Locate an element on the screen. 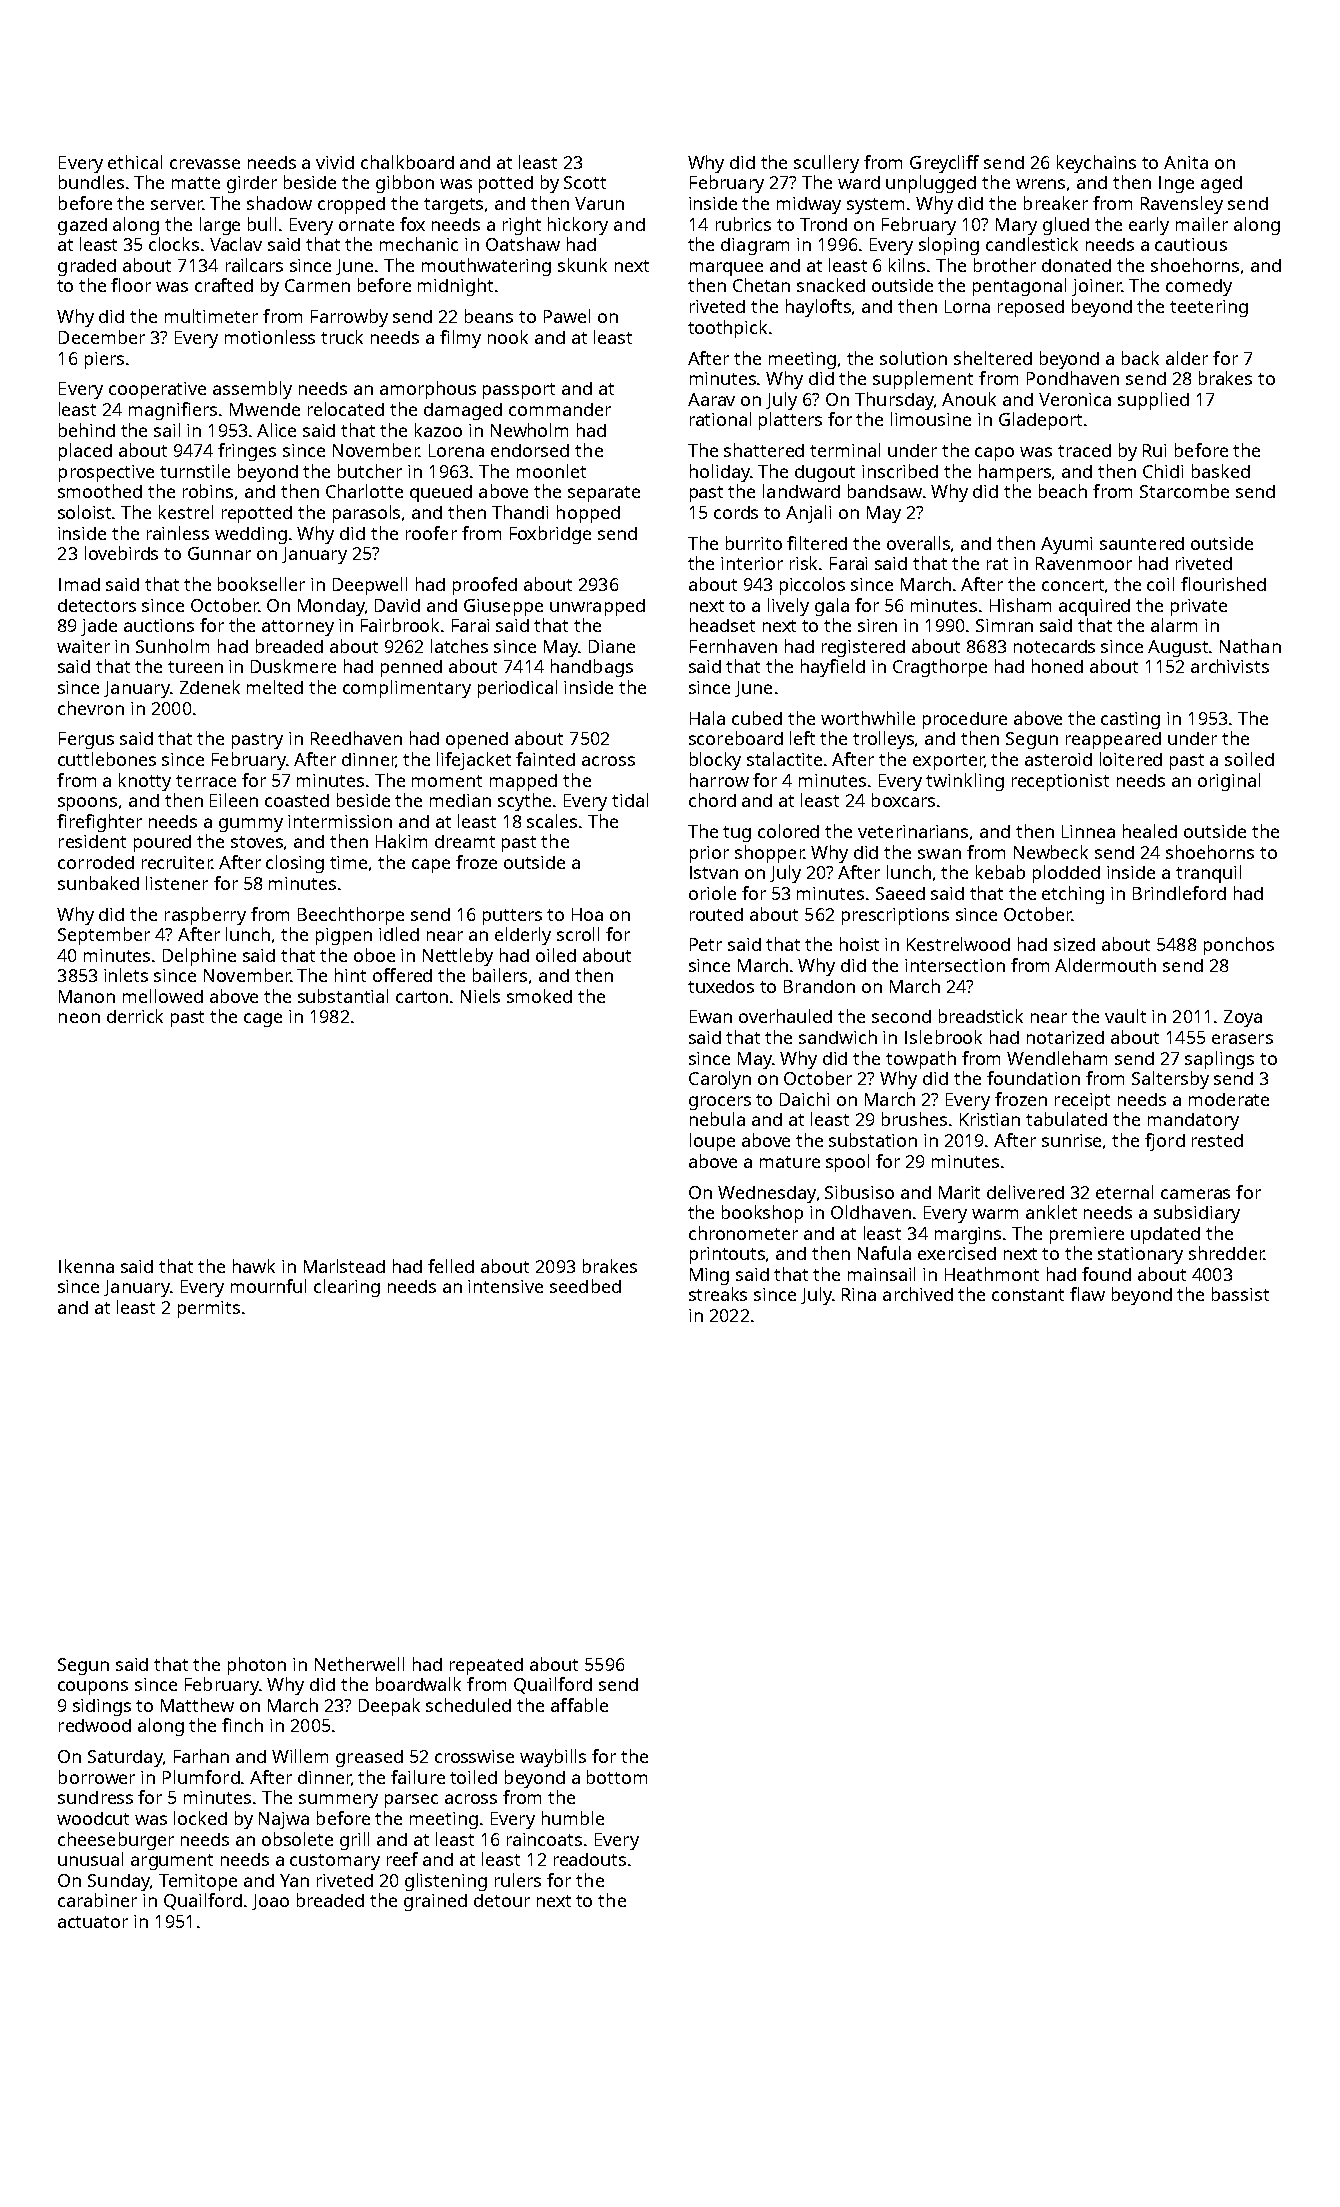 The height and width of the screenshot is (2207, 1340). humble is located at coordinates (573, 1818).
